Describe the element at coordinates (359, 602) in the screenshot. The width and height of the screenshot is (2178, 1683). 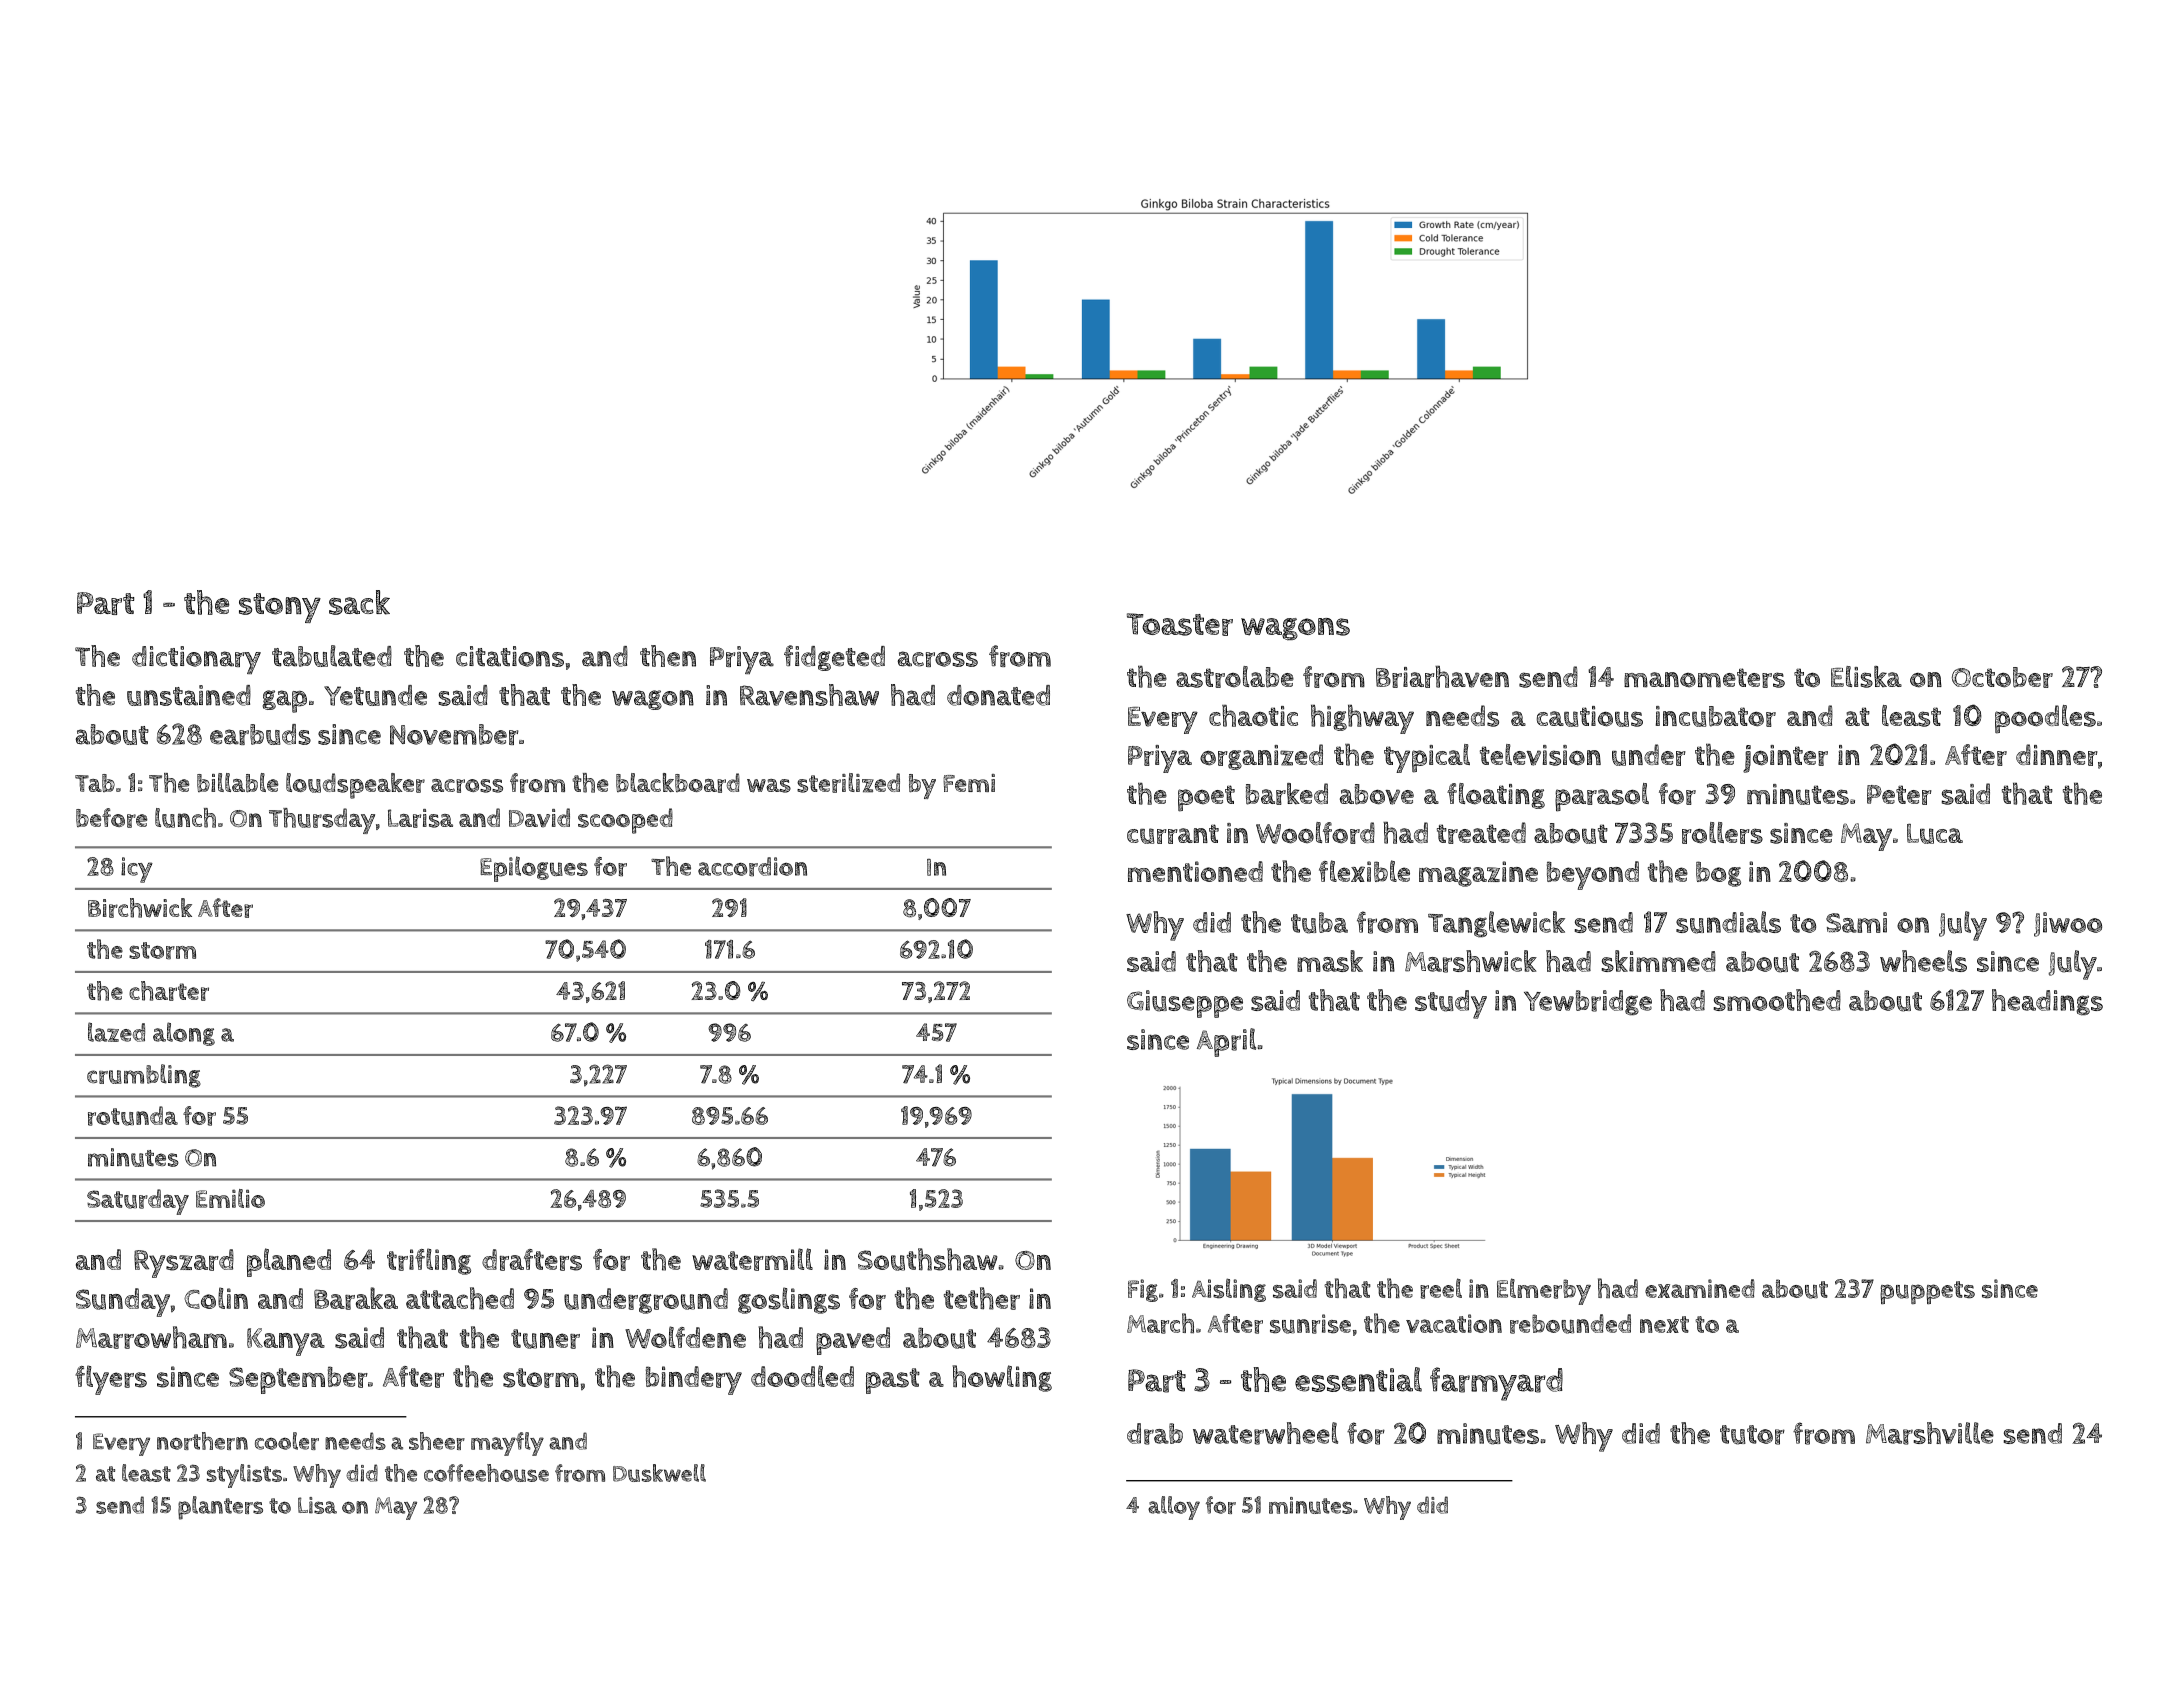
I see `sack` at that location.
